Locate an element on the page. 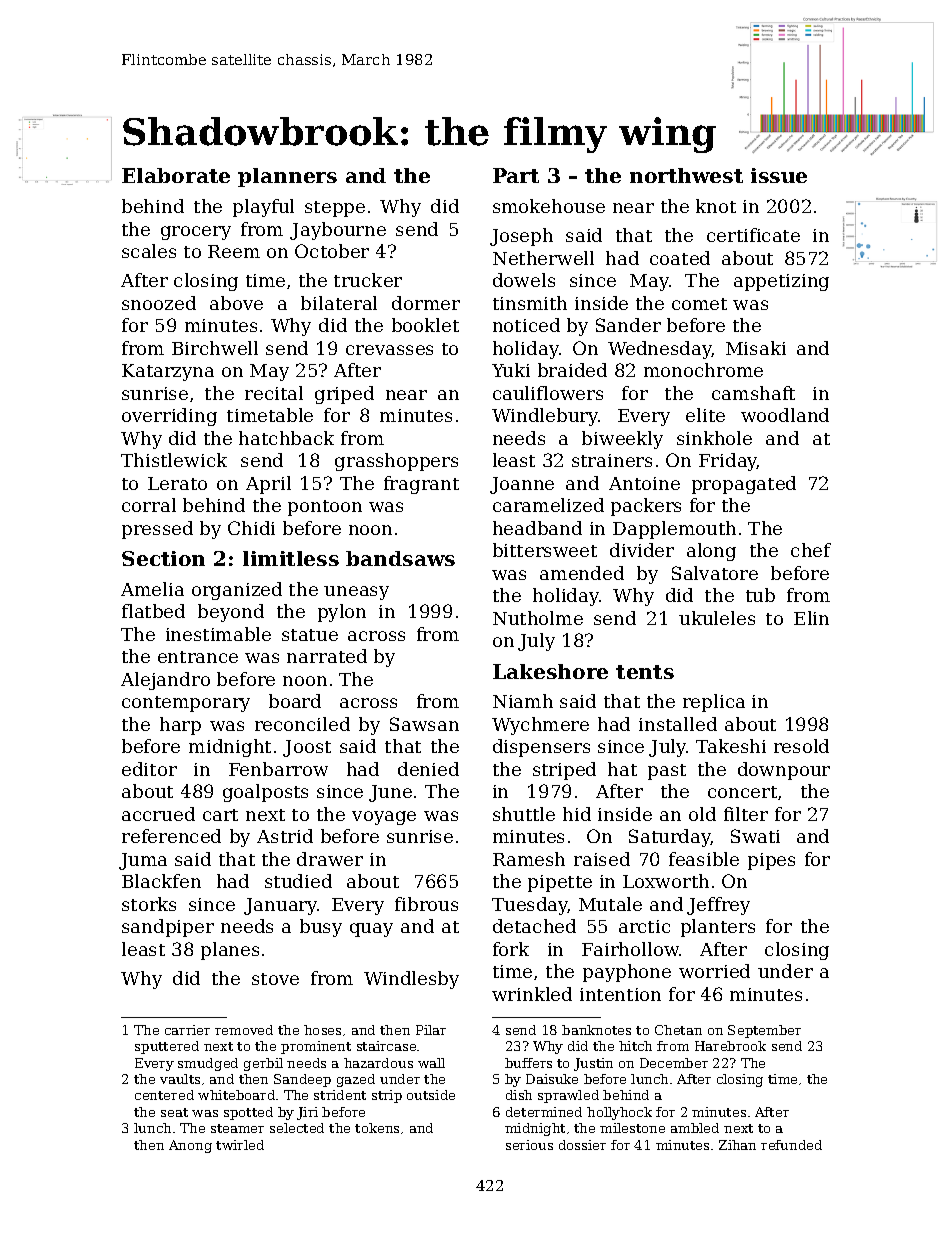  above is located at coordinates (236, 303).
